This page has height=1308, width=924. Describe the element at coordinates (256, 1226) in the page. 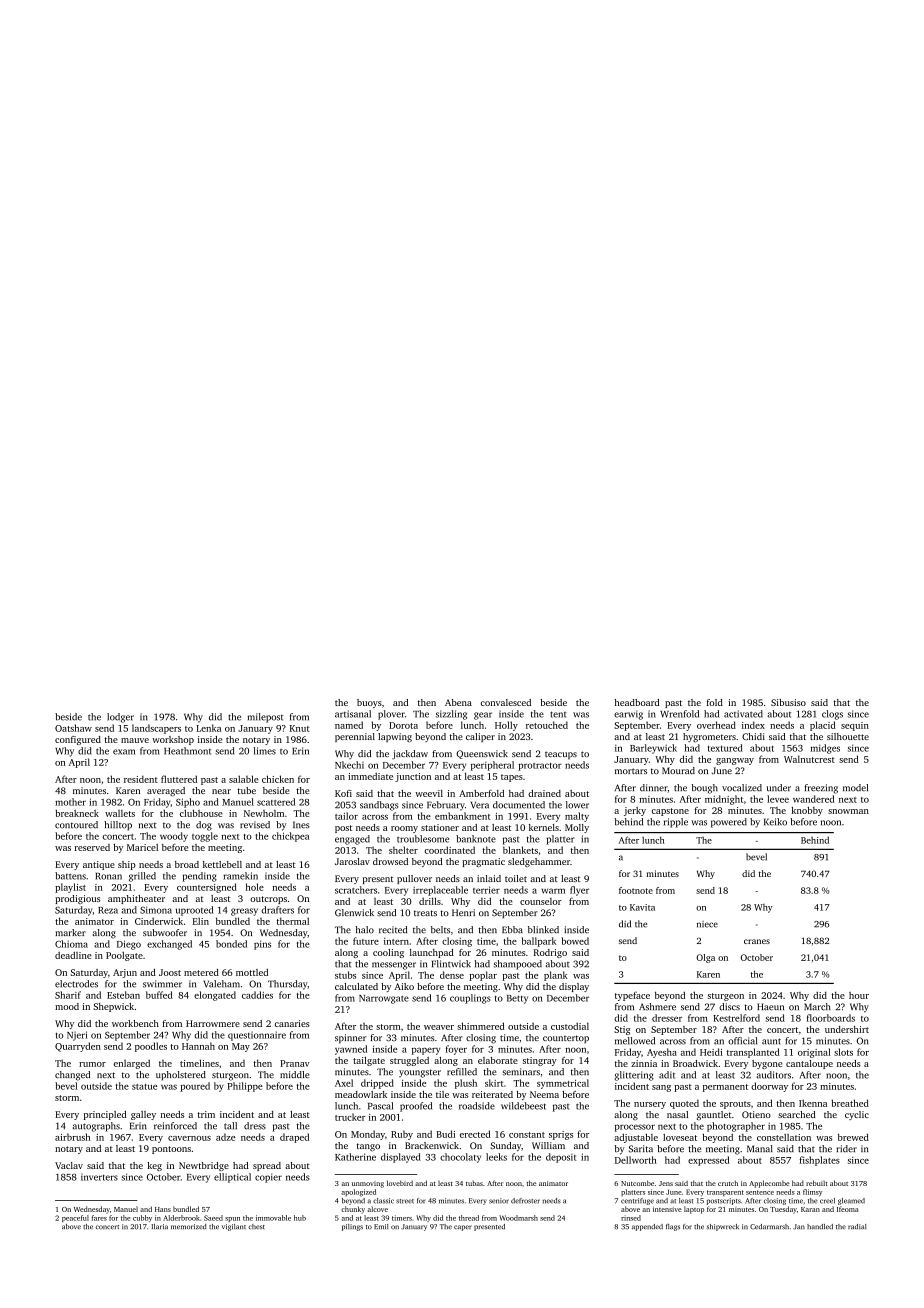

I see `chest` at that location.
